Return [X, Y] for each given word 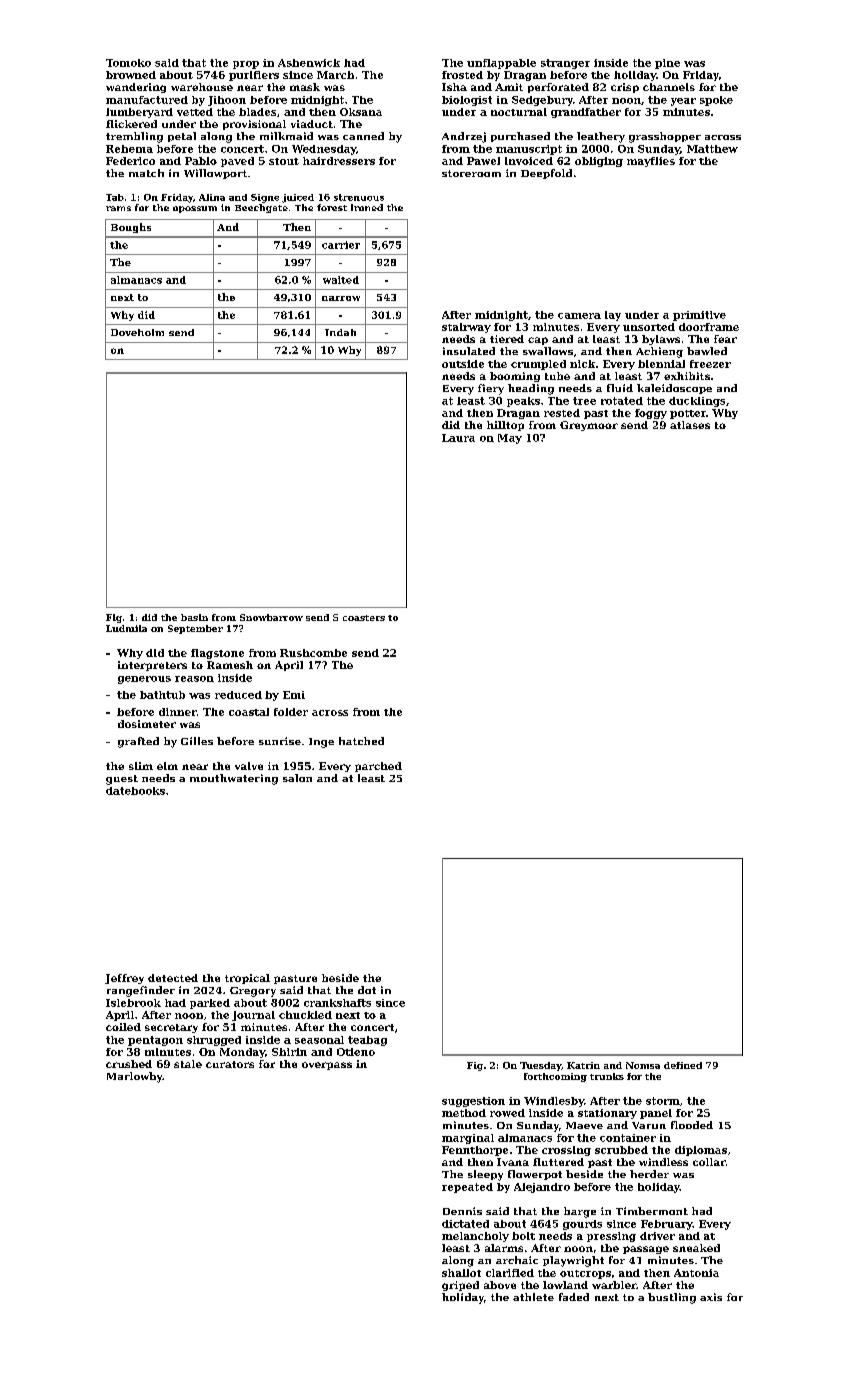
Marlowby [135, 1077]
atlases [690, 425]
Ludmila [126, 628]
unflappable [501, 64]
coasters [364, 618]
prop [246, 65]
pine [667, 64]
